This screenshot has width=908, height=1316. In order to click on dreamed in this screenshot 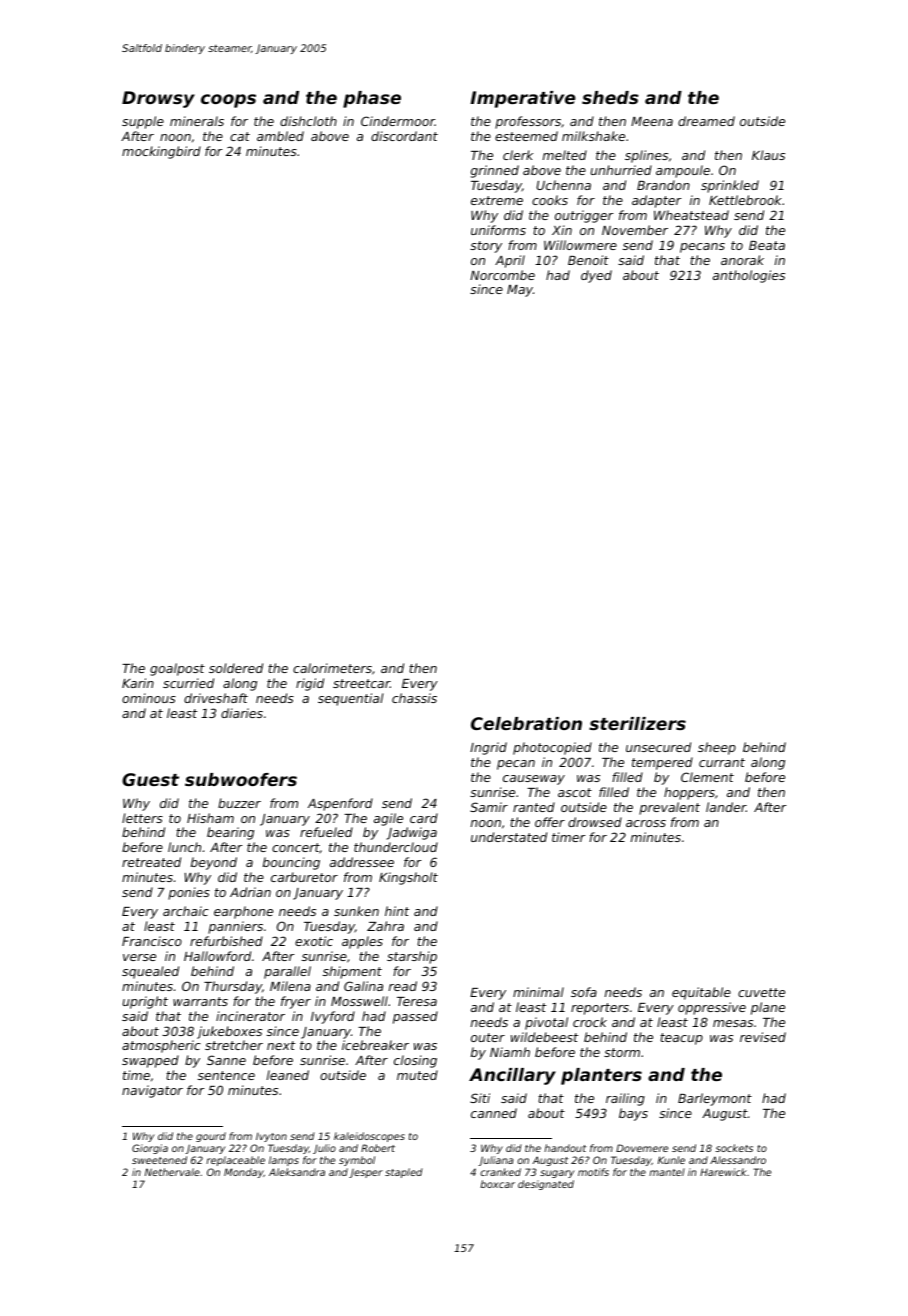, I will do `click(706, 121)`.
